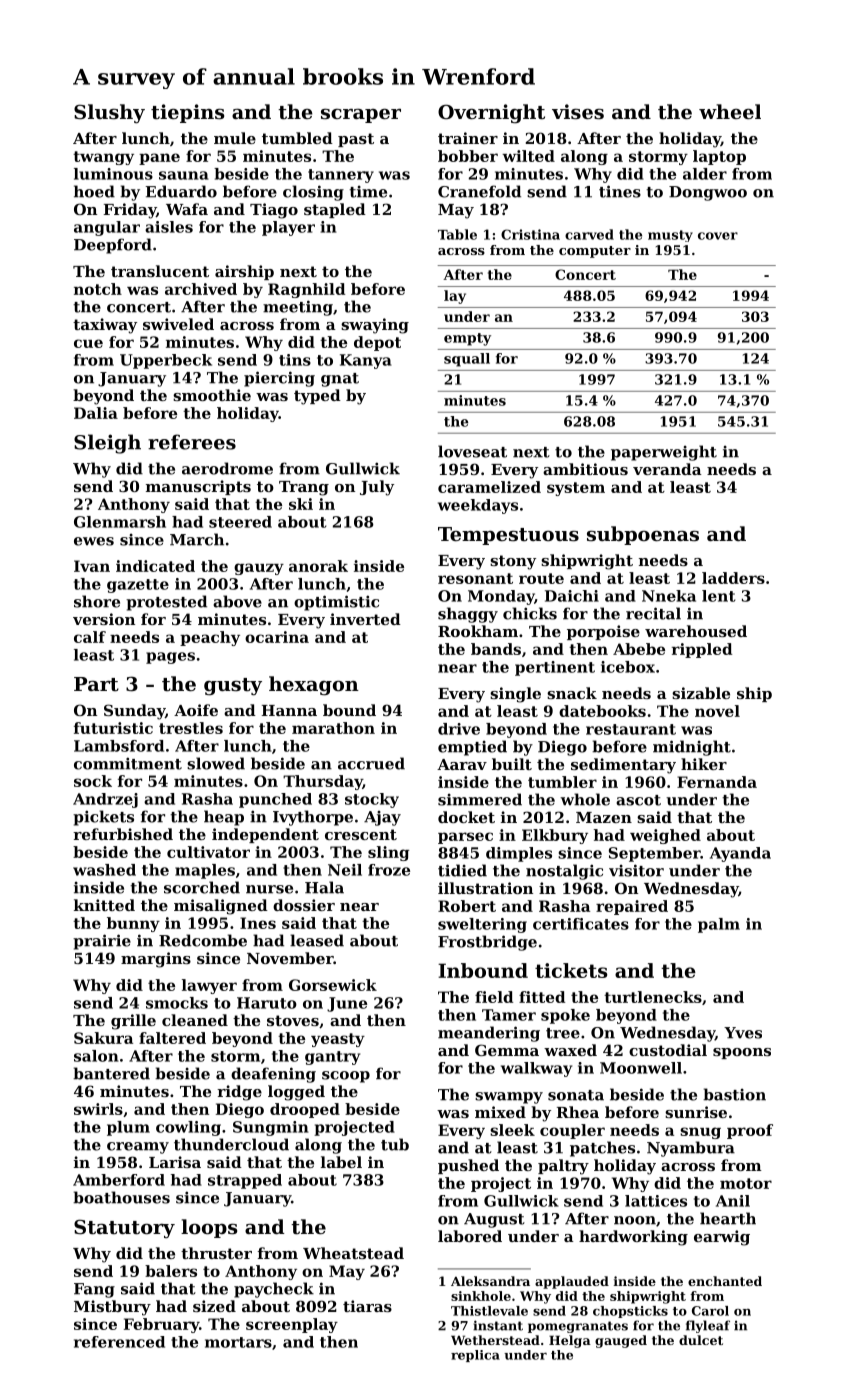  What do you see at coordinates (643, 535) in the page?
I see `subpoenas` at bounding box center [643, 535].
